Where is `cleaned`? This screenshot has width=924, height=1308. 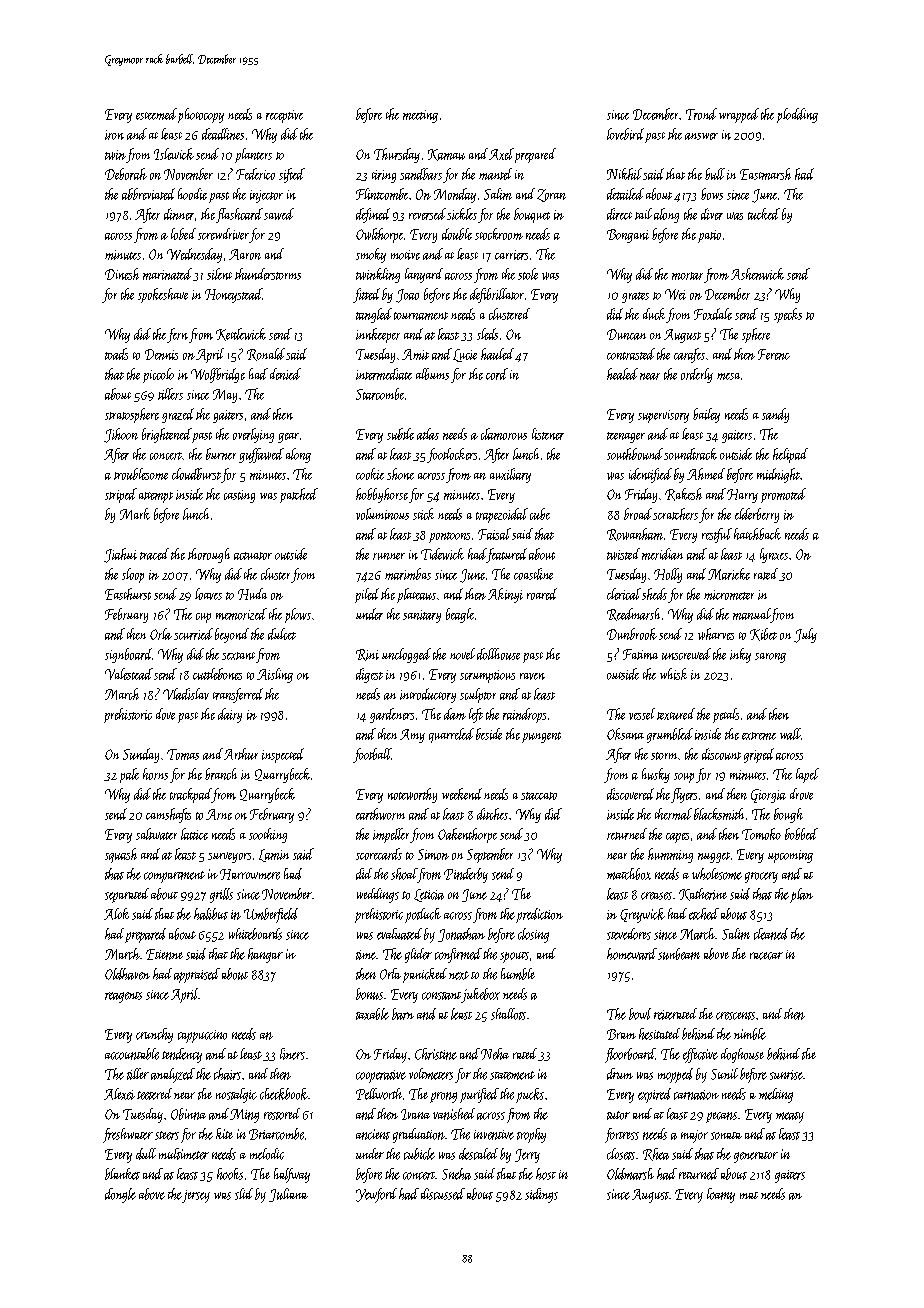 cleaned is located at coordinates (771, 934).
